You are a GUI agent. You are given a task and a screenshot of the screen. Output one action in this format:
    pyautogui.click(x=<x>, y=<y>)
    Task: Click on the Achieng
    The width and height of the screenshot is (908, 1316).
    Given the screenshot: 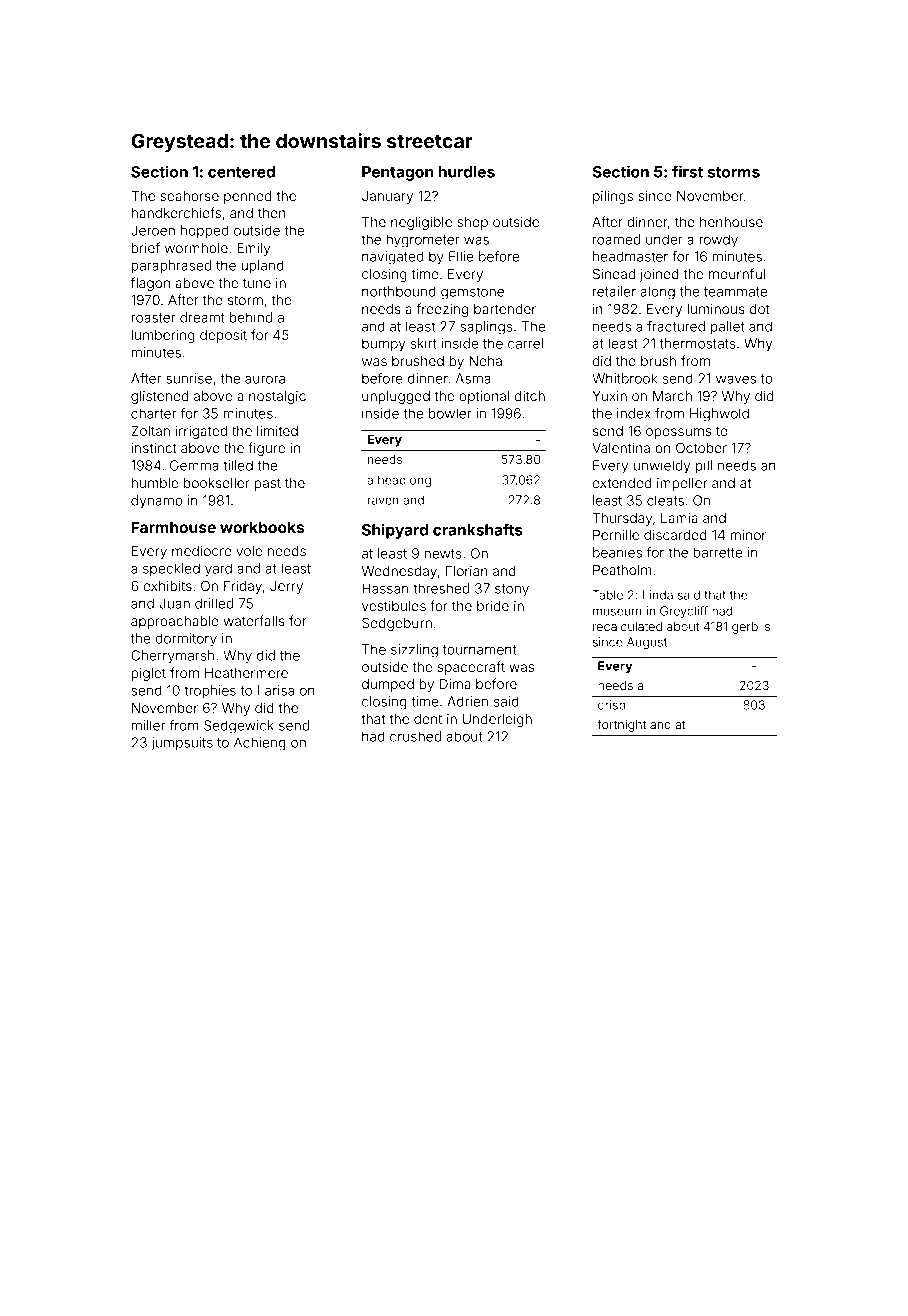 What is the action you would take?
    pyautogui.click(x=260, y=744)
